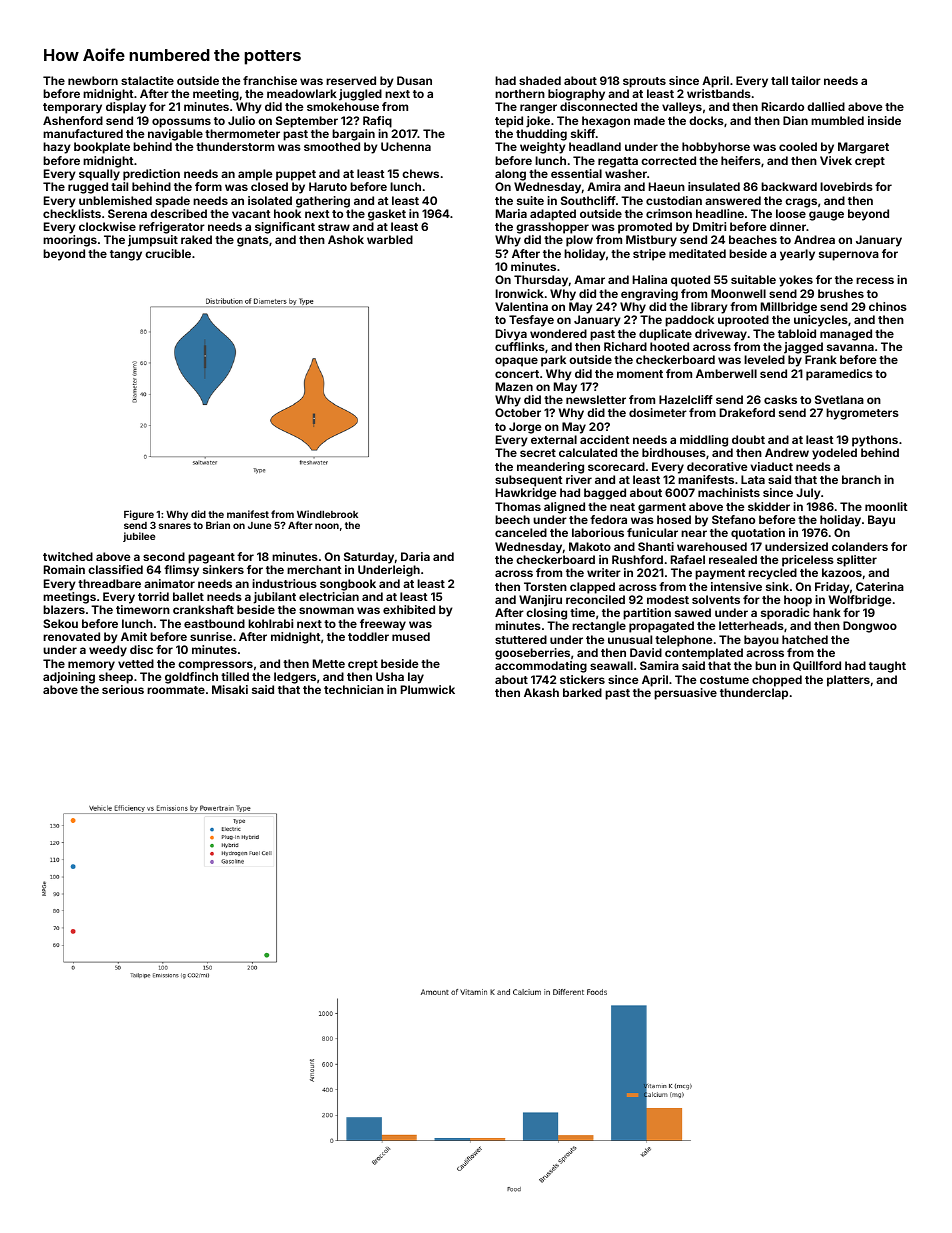 The image size is (952, 1233). Describe the element at coordinates (540, 80) in the page. I see `shaded` at that location.
